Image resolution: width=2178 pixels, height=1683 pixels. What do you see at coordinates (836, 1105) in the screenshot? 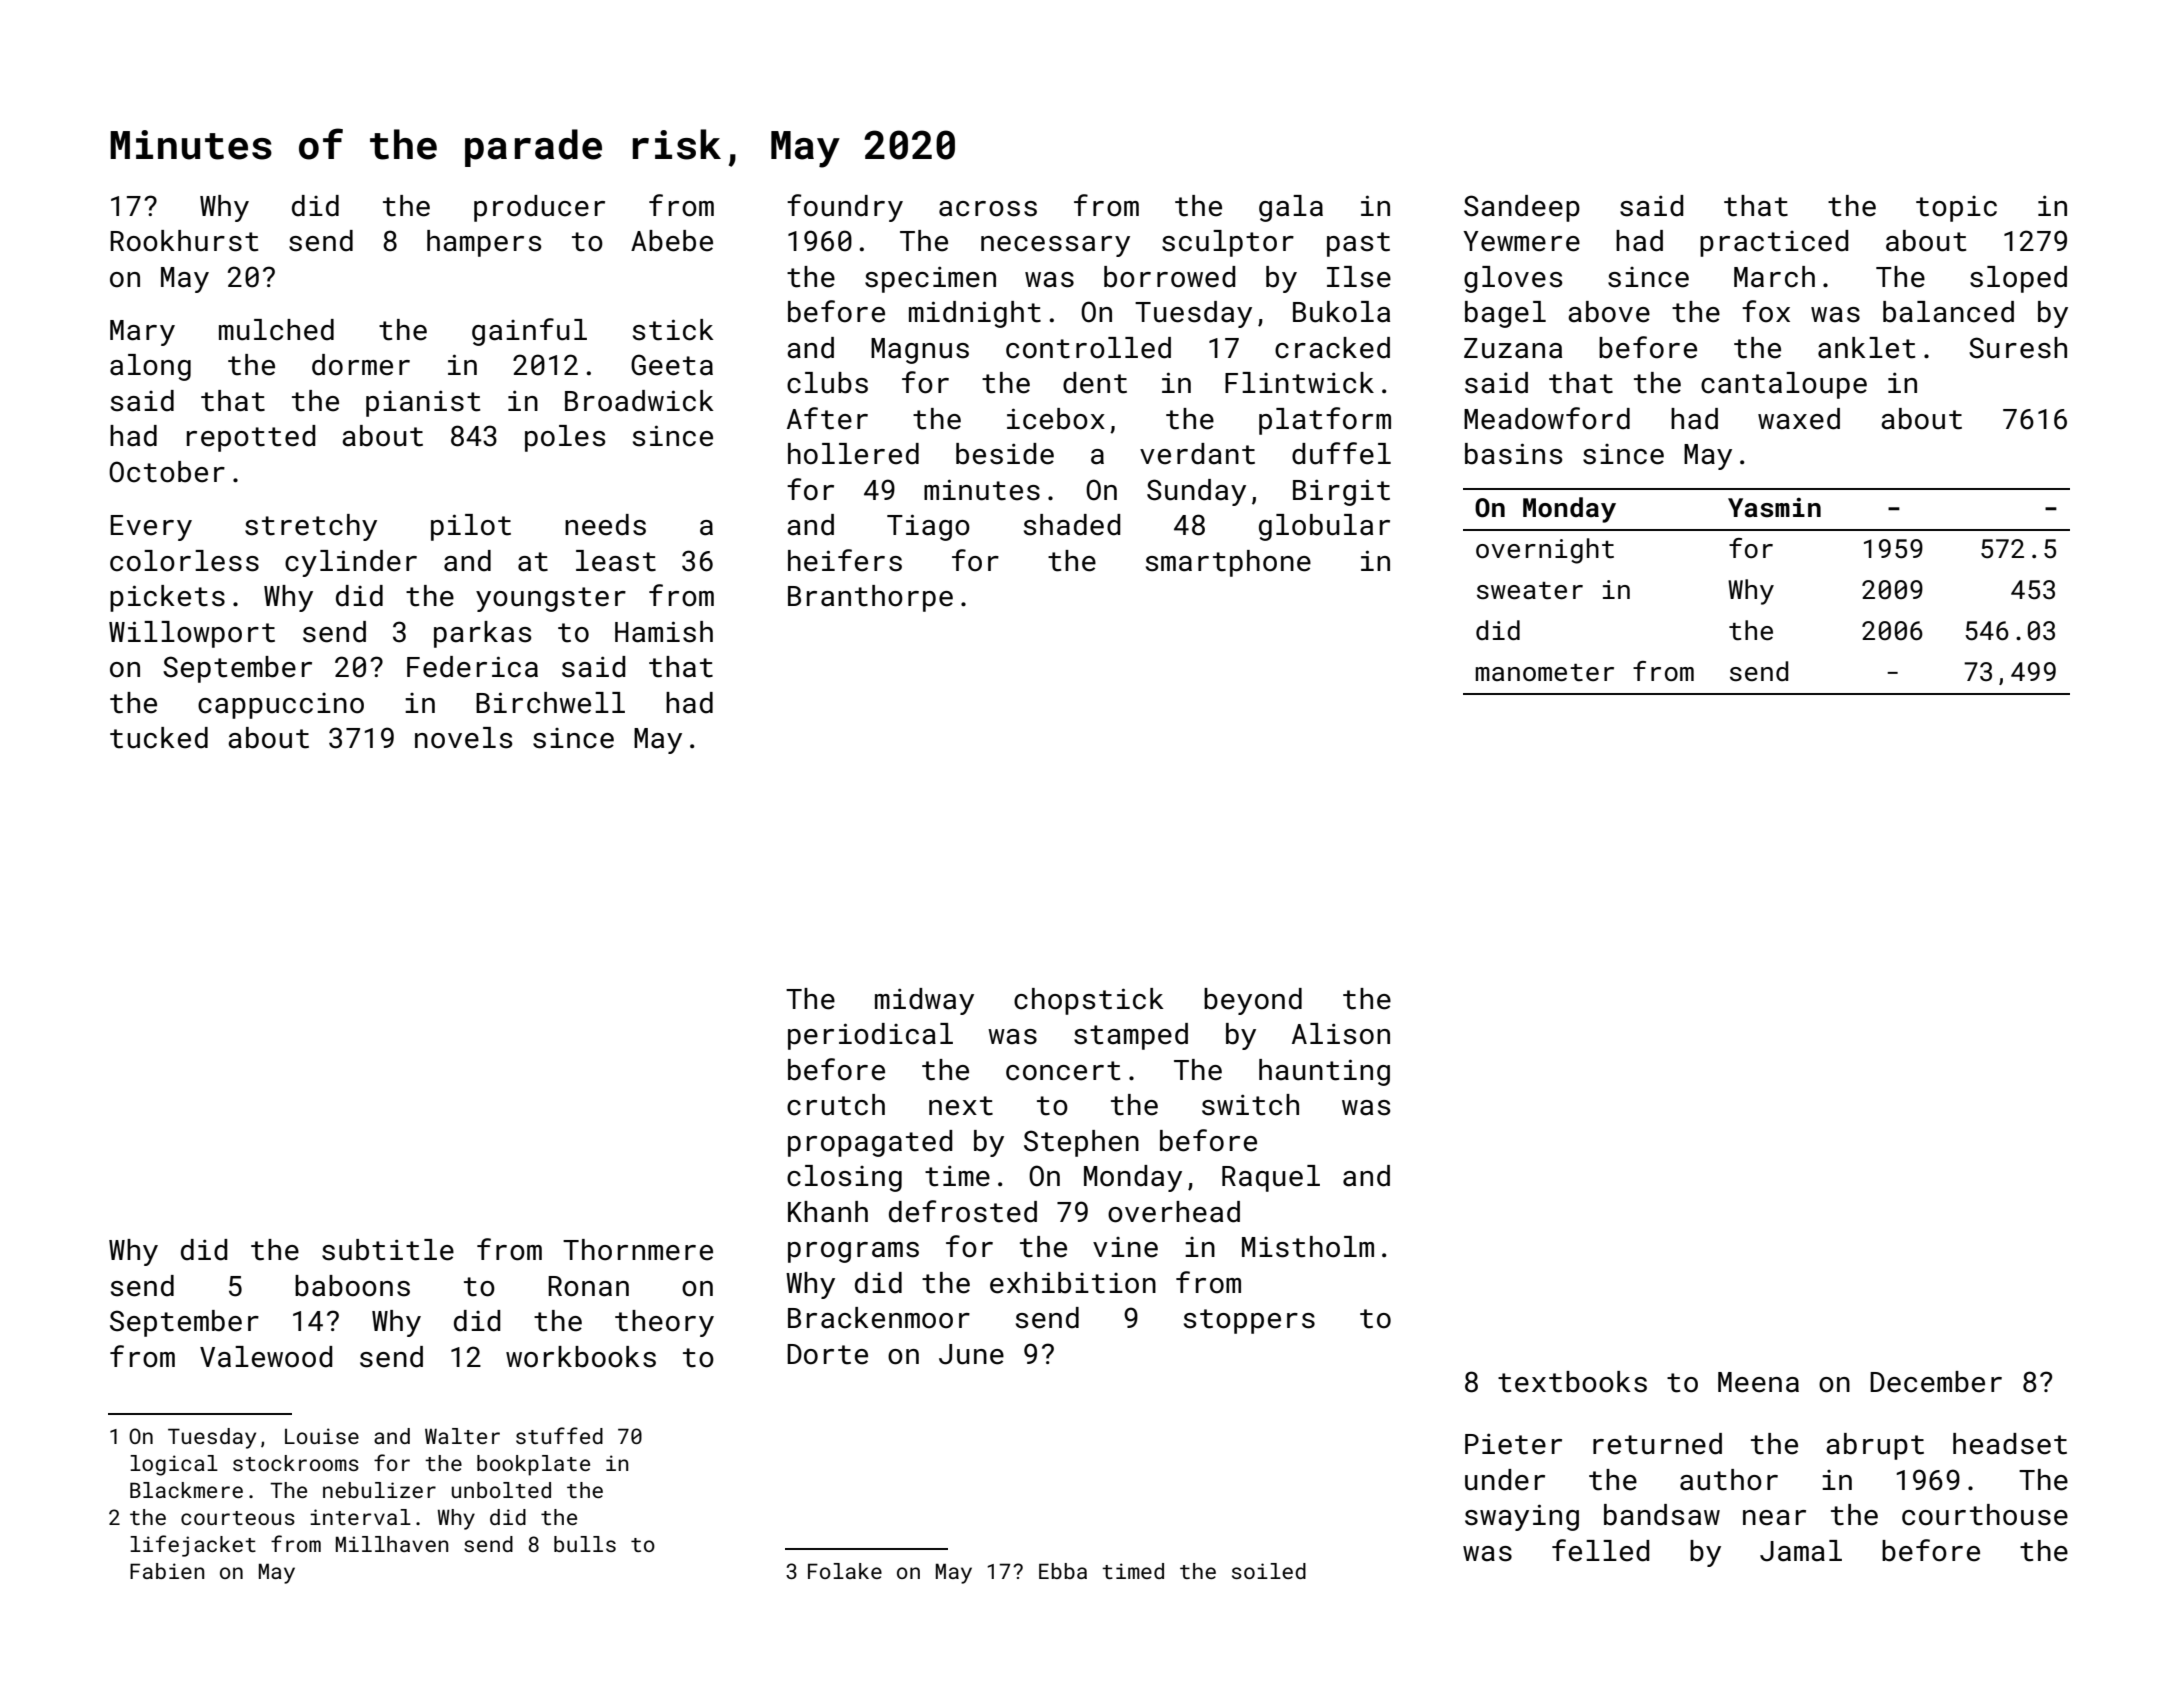
I see `crutch` at bounding box center [836, 1105].
